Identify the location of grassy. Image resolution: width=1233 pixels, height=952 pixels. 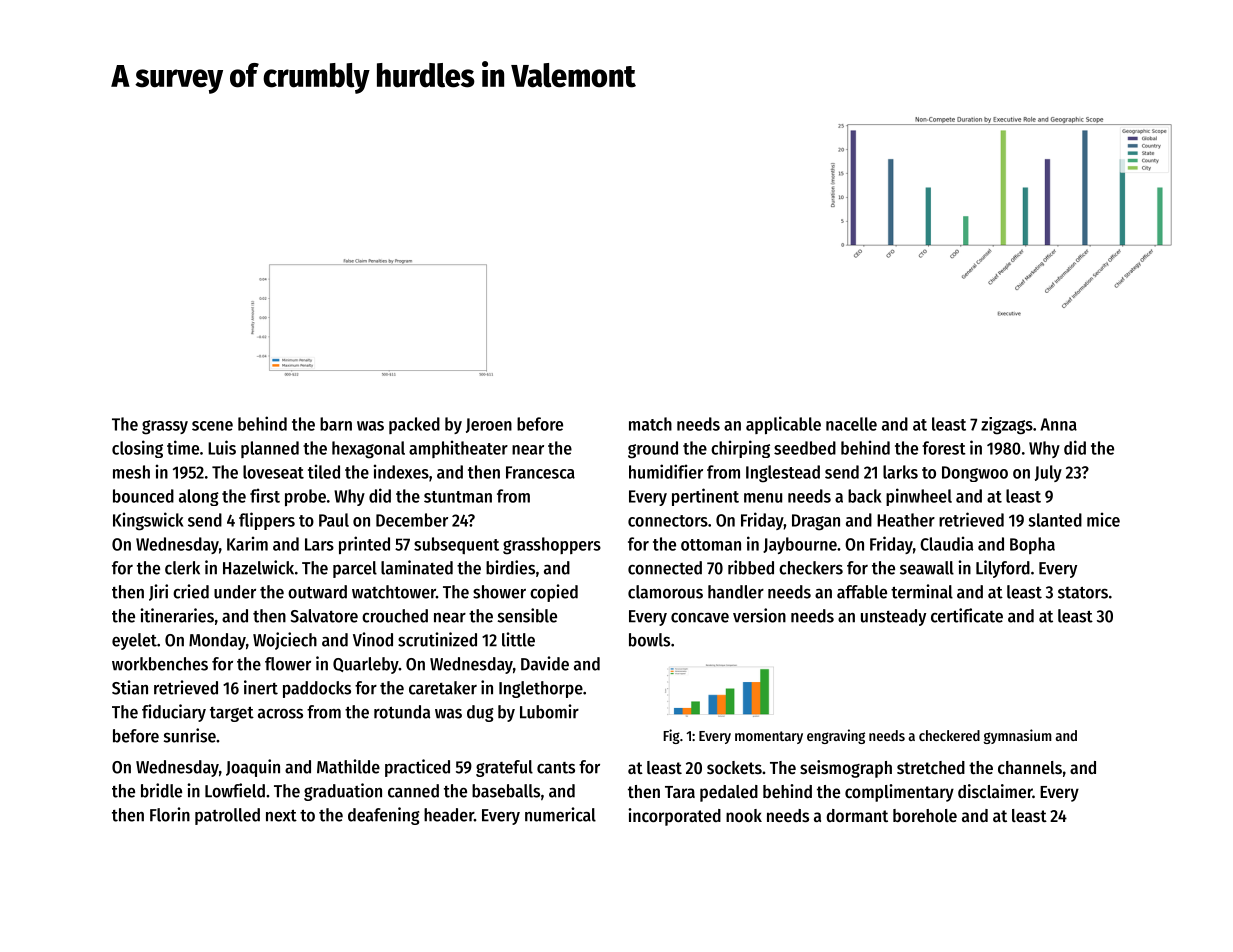
(165, 427).
